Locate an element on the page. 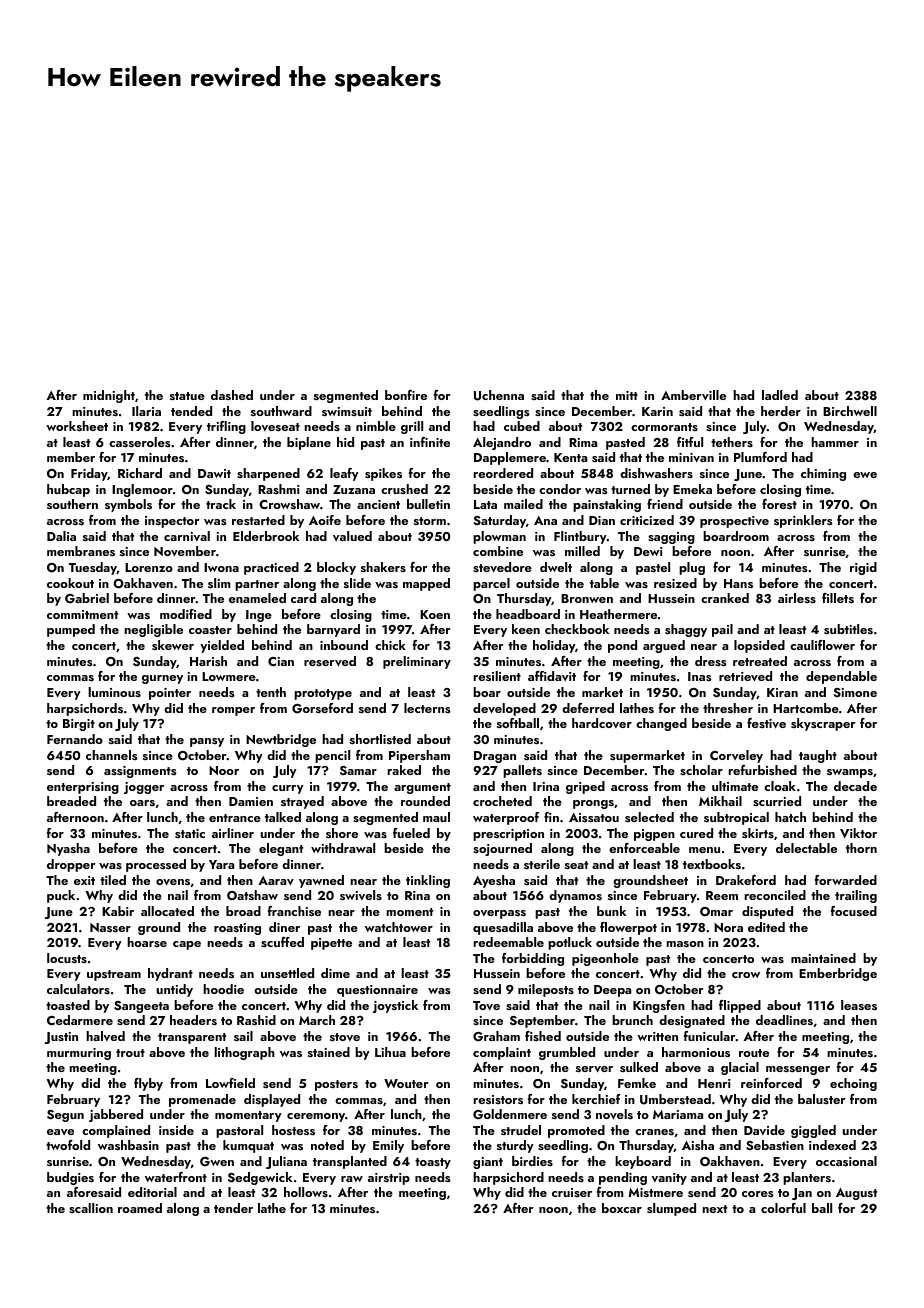 Image resolution: width=924 pixels, height=1308 pixels. Koen is located at coordinates (435, 614).
